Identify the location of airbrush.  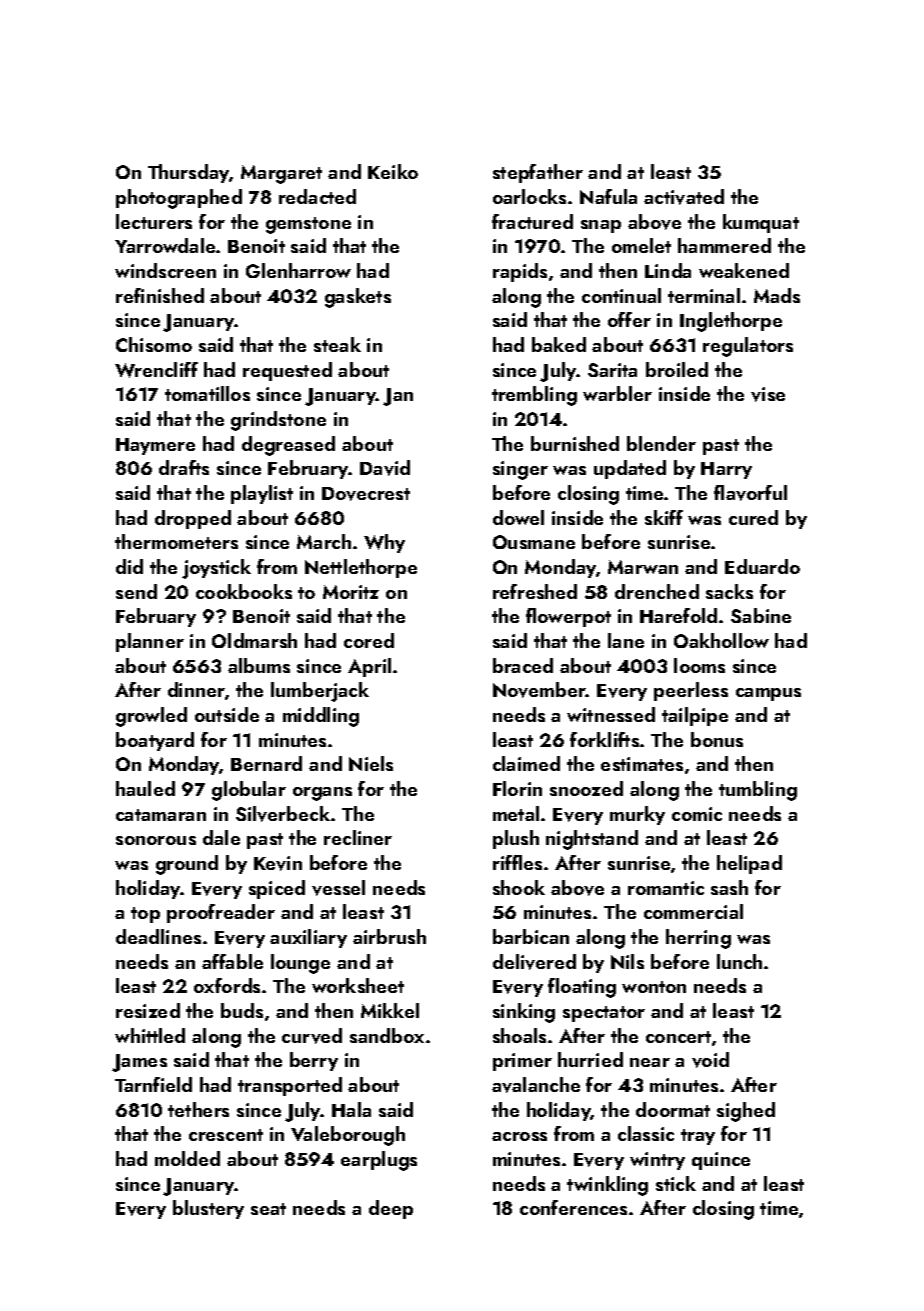
(389, 936).
